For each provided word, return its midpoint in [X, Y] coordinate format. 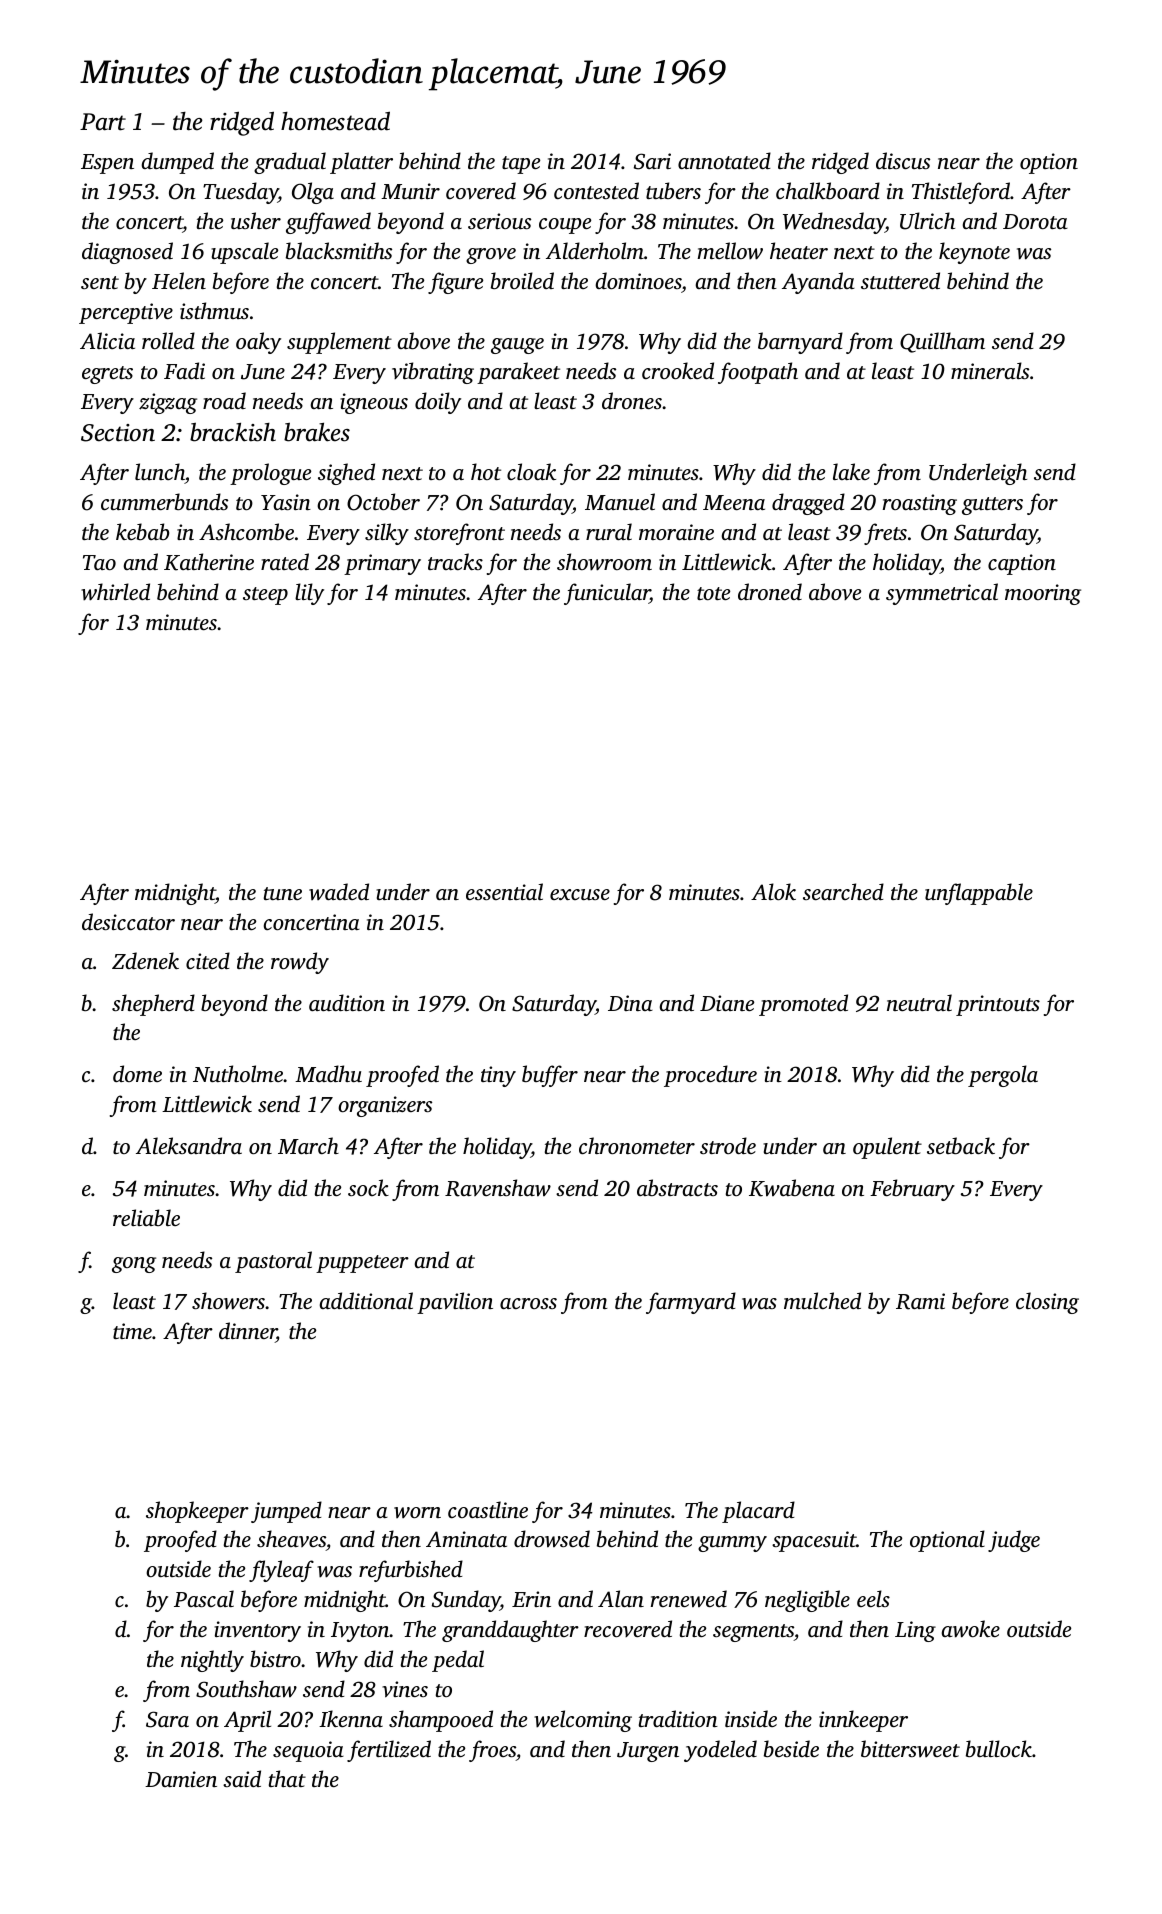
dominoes [638, 280]
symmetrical [942, 594]
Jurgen [648, 1752]
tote [713, 593]
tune [283, 893]
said [242, 1778]
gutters [992, 506]
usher [256, 220]
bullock [999, 1748]
